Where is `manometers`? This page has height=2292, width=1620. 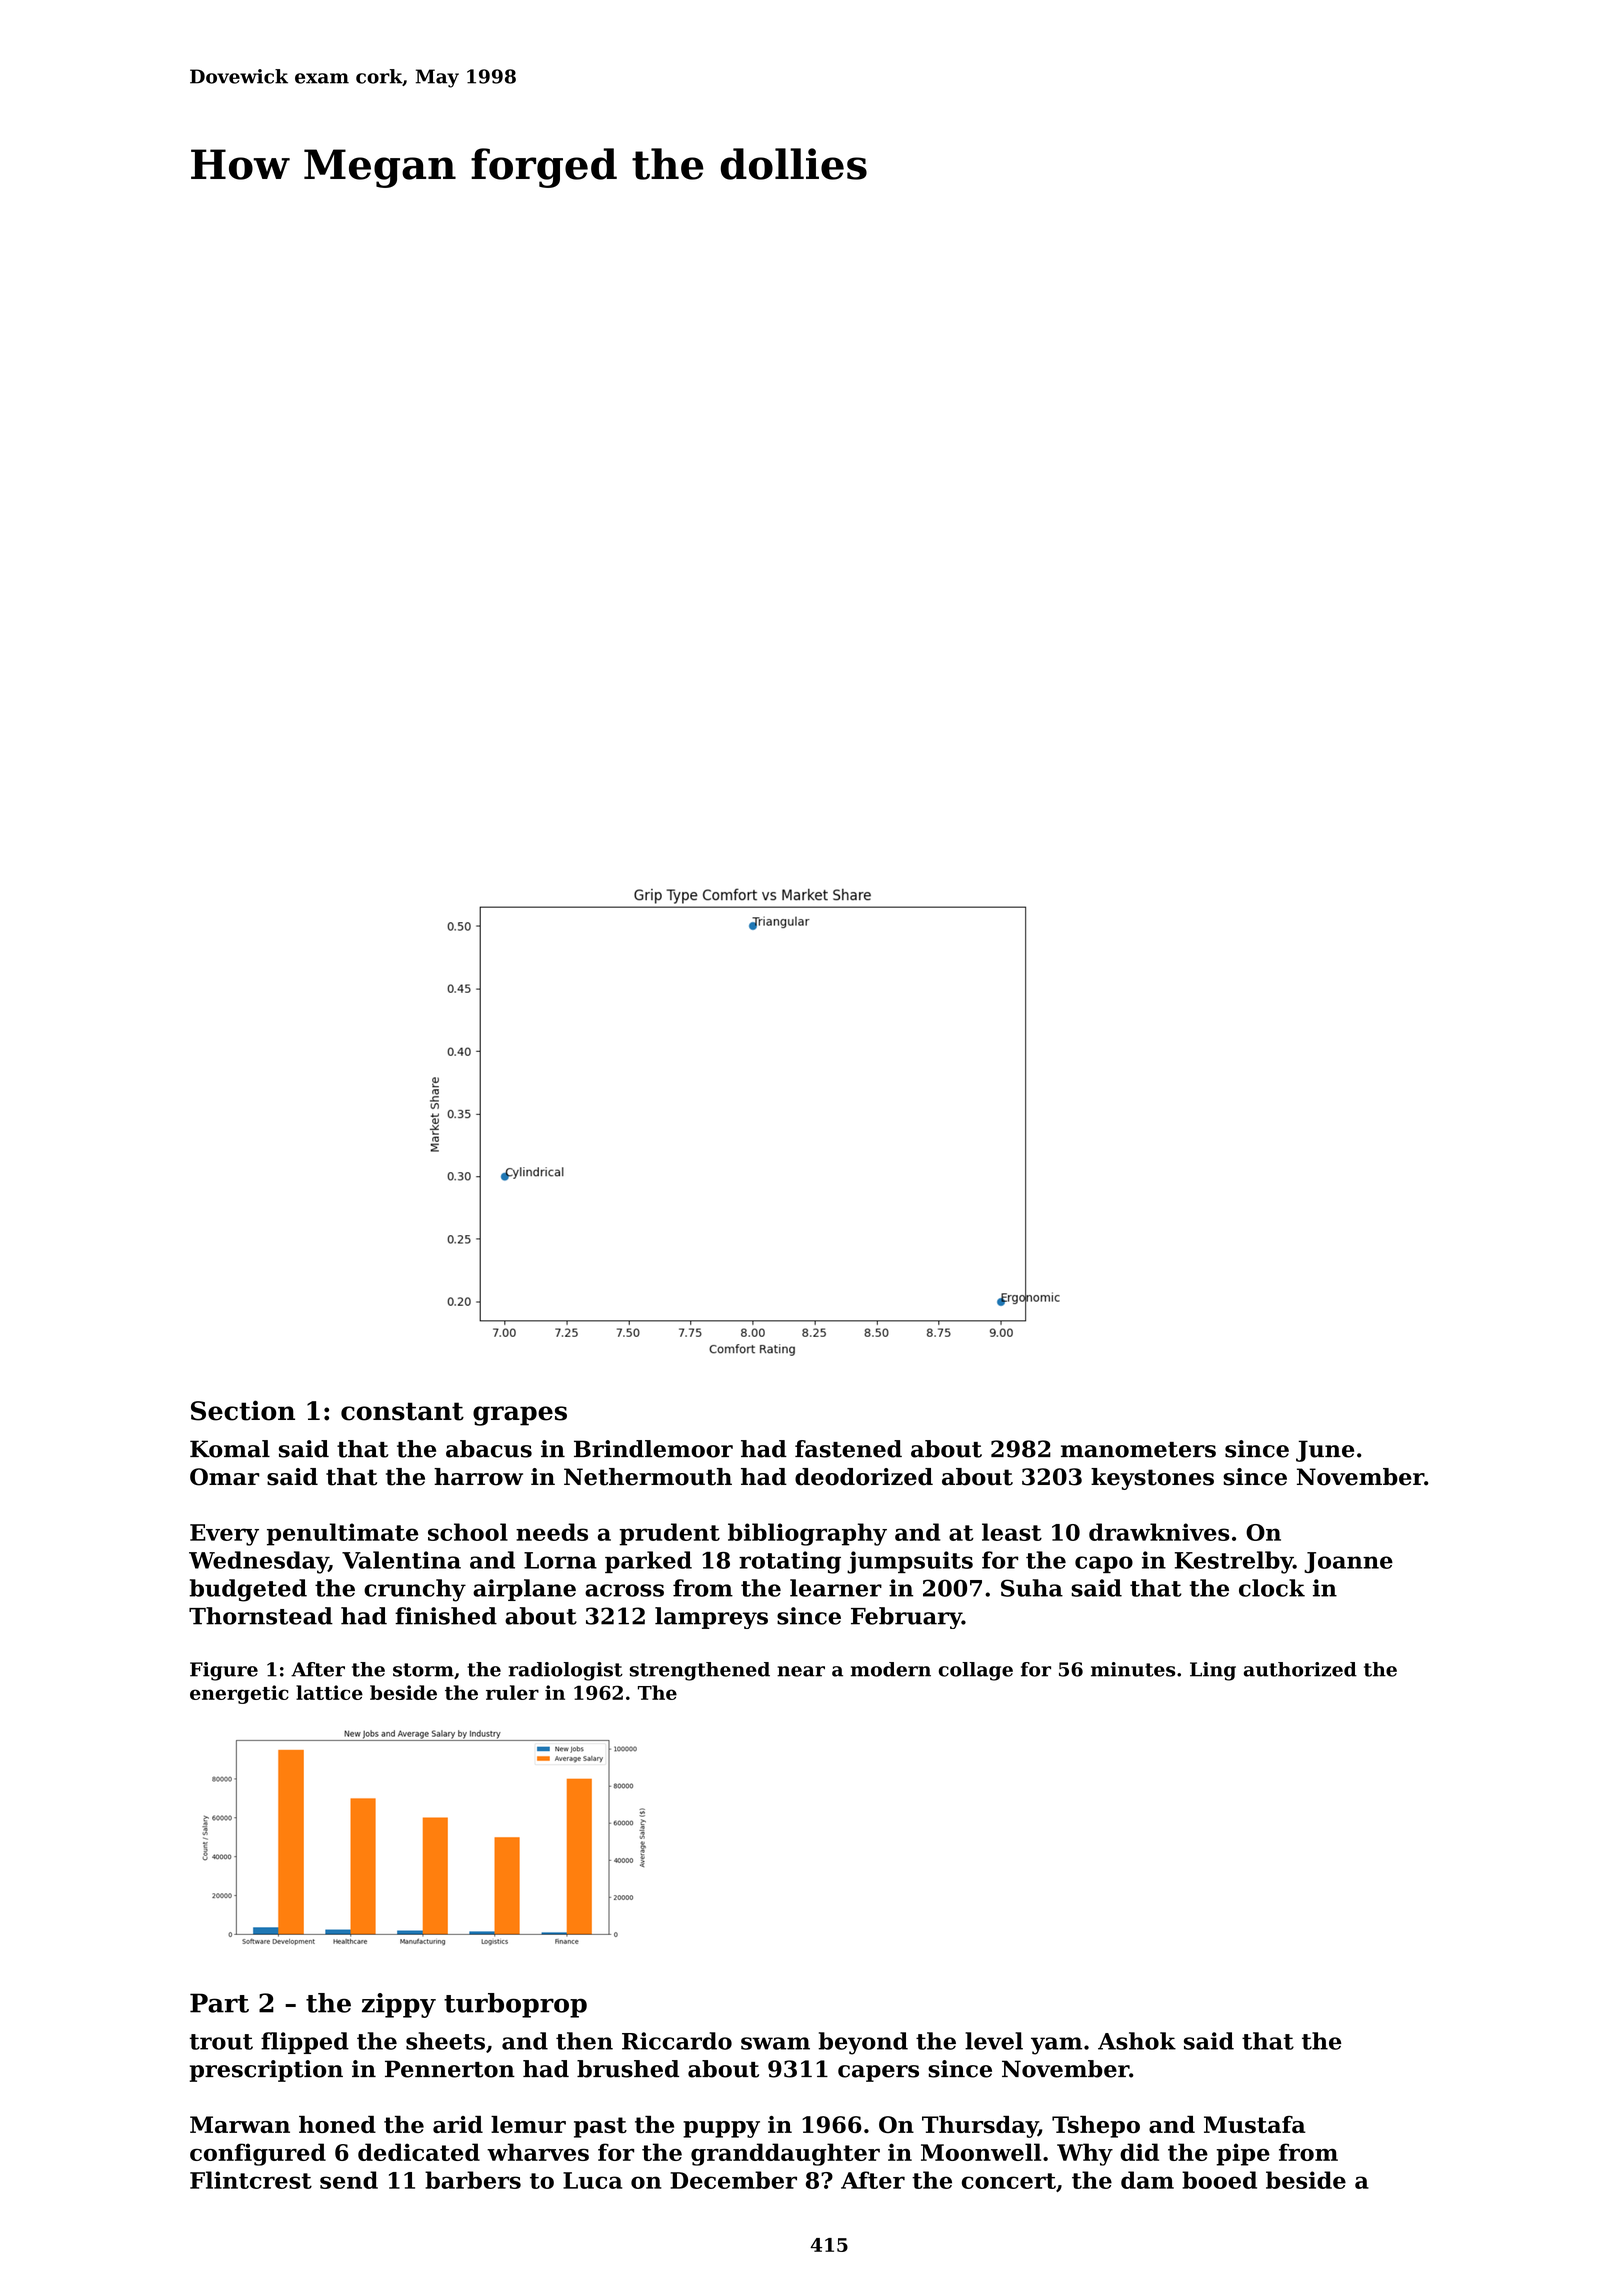
manometers is located at coordinates (1138, 1450).
